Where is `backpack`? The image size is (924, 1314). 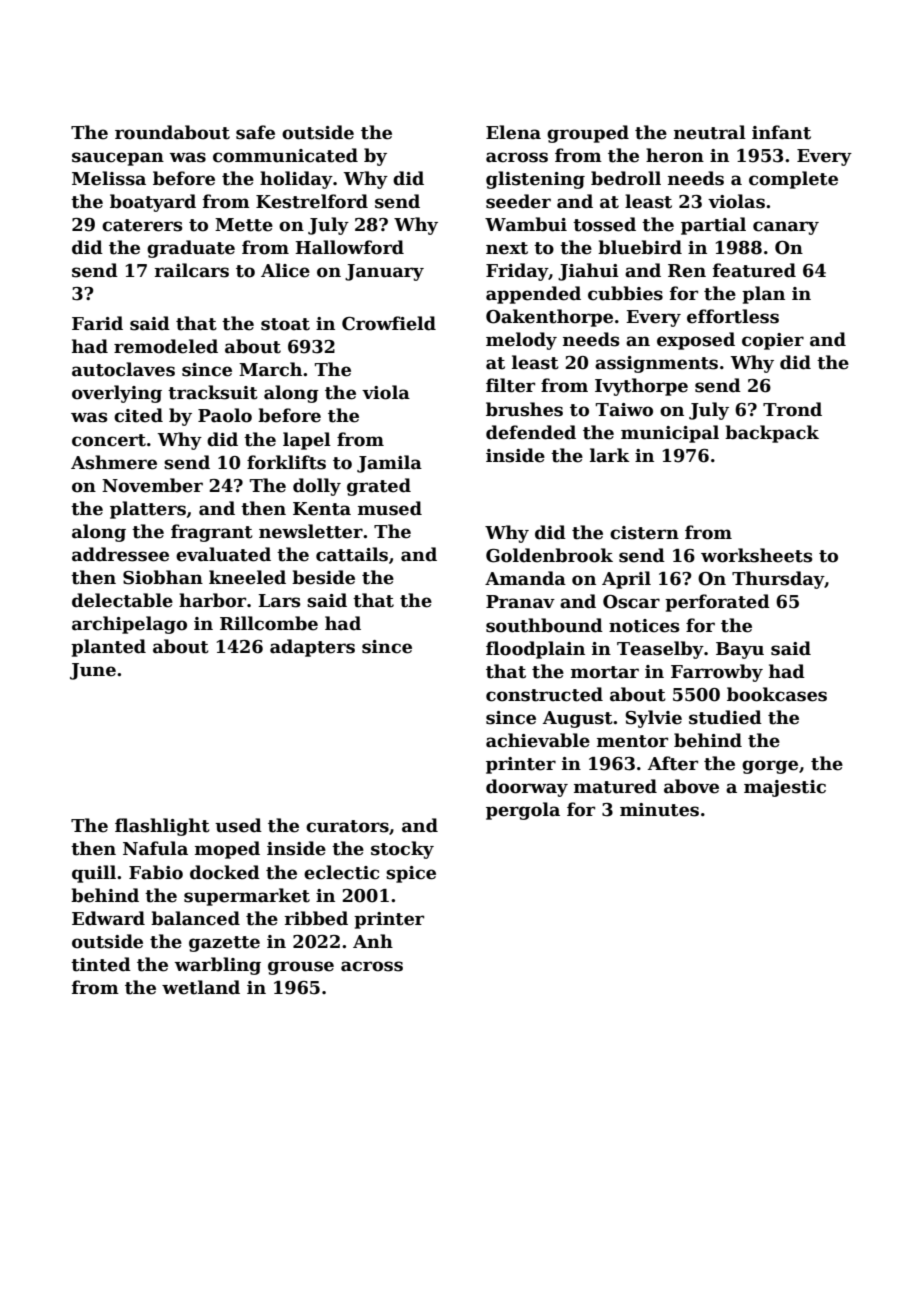
backpack is located at coordinates (772, 434).
